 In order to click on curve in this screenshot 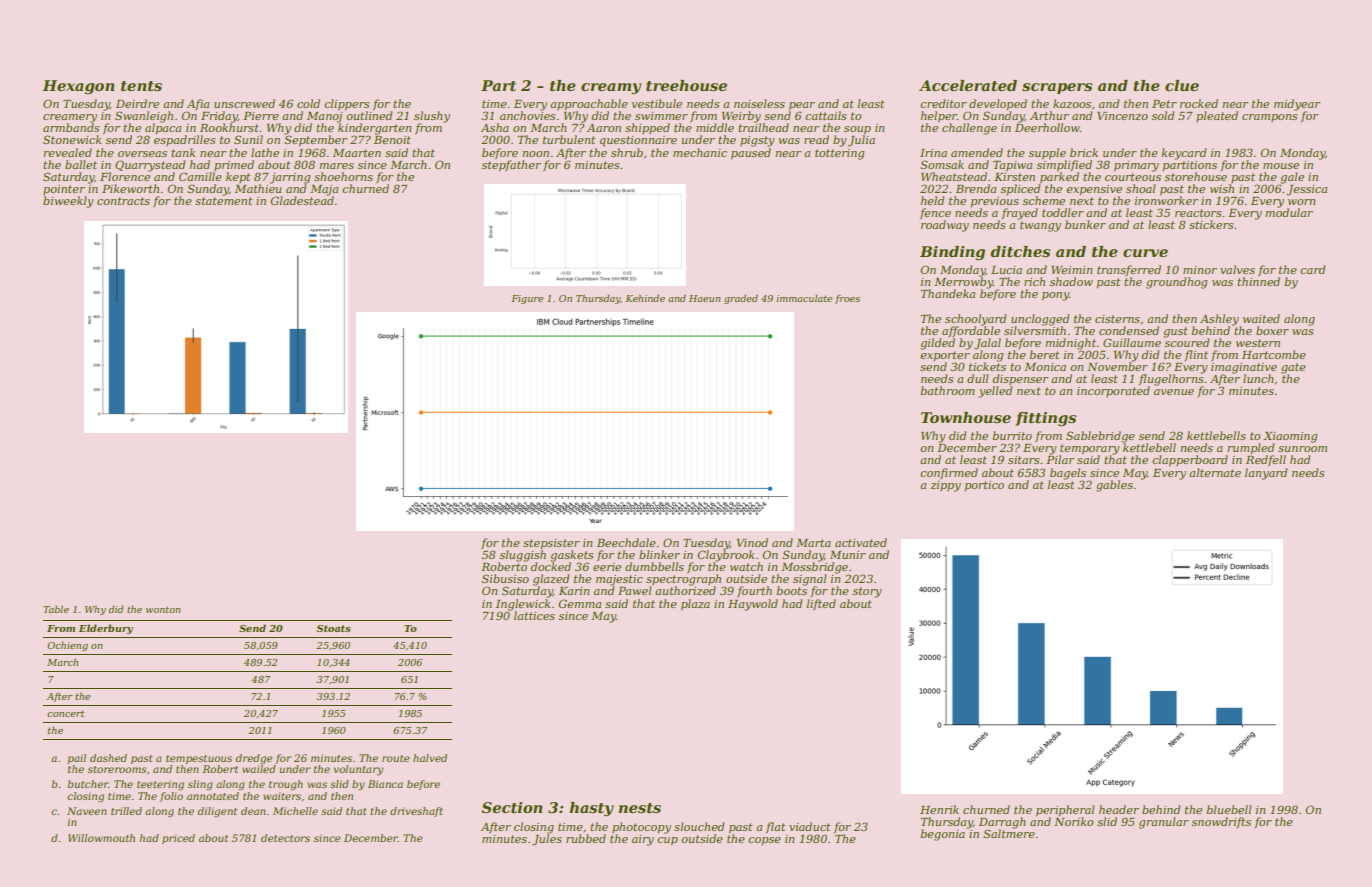, I will do `click(1145, 253)`.
